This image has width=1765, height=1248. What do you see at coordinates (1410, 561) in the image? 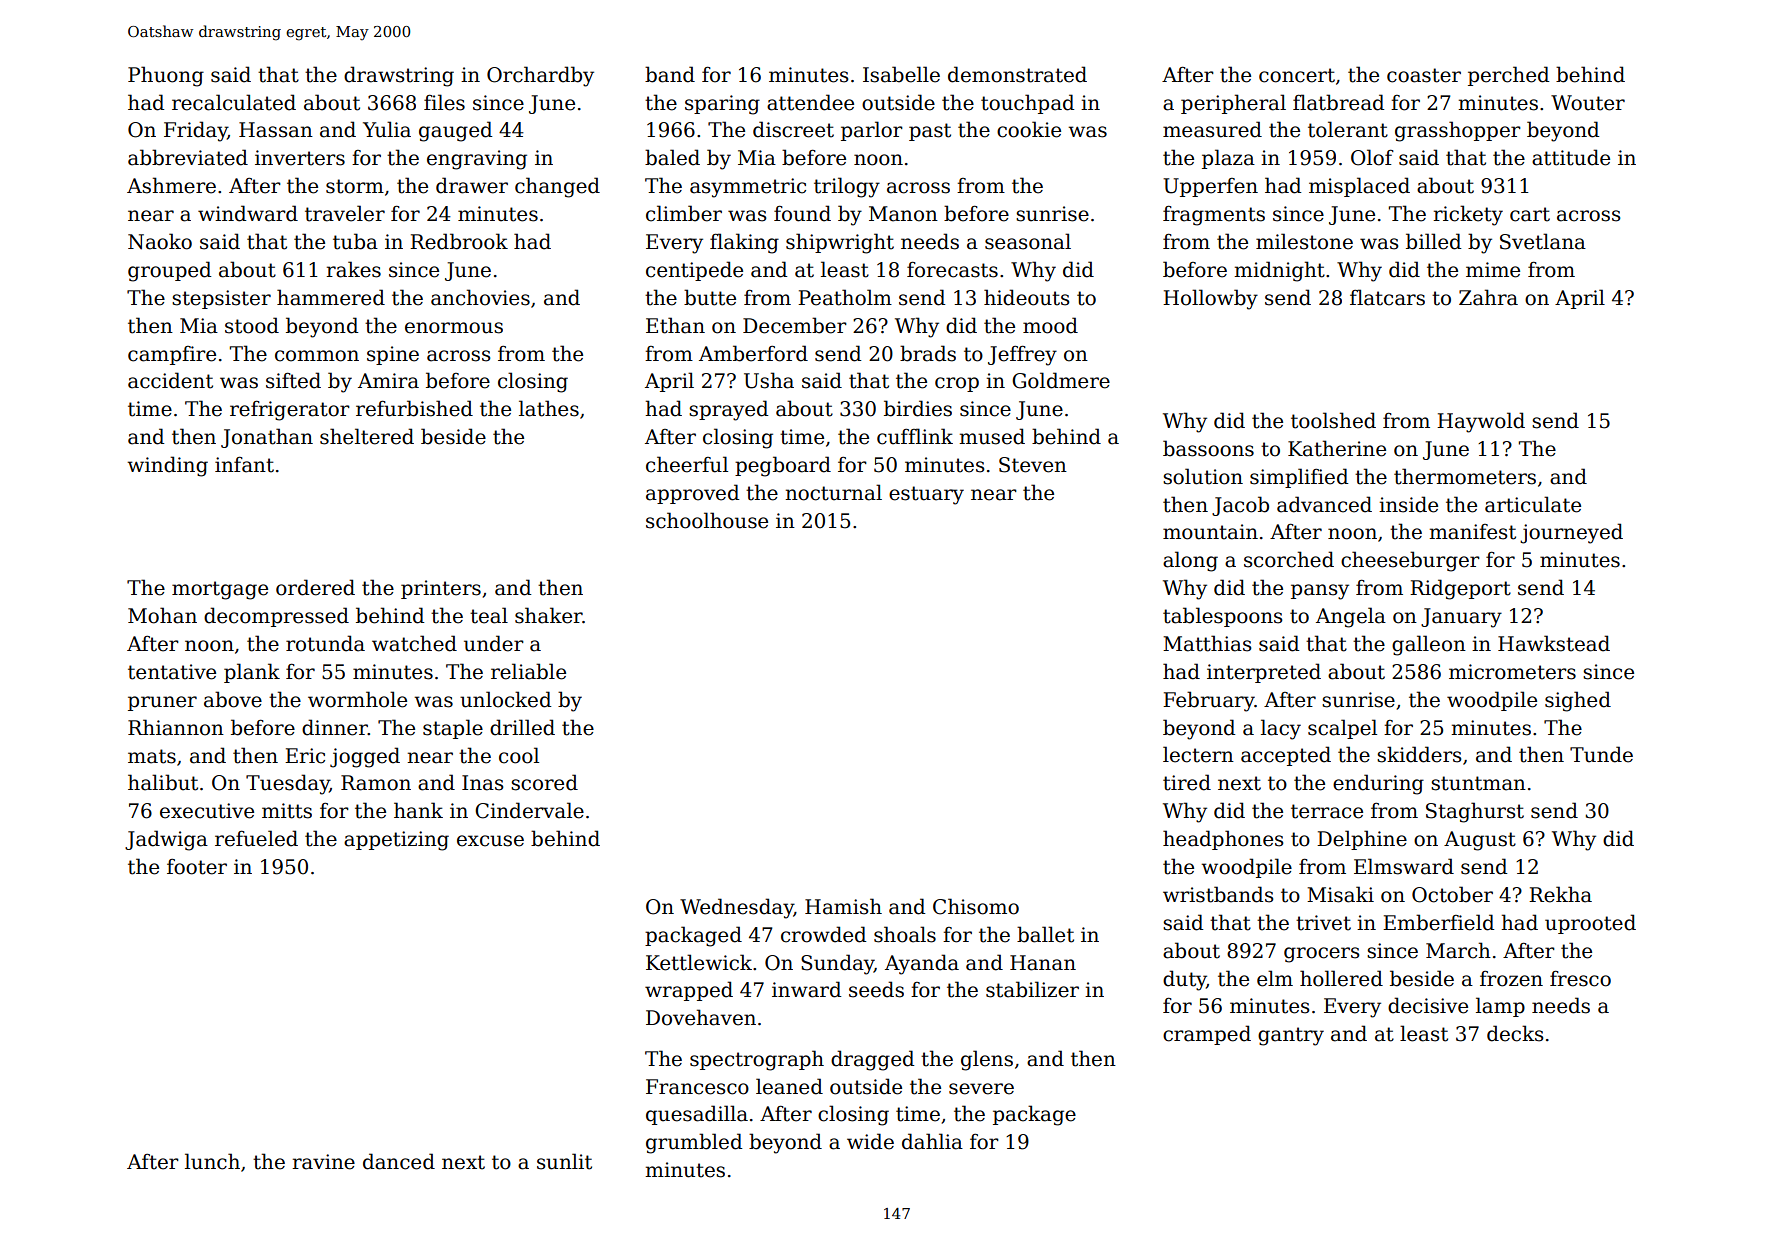
I see `cheeseburger` at bounding box center [1410, 561].
